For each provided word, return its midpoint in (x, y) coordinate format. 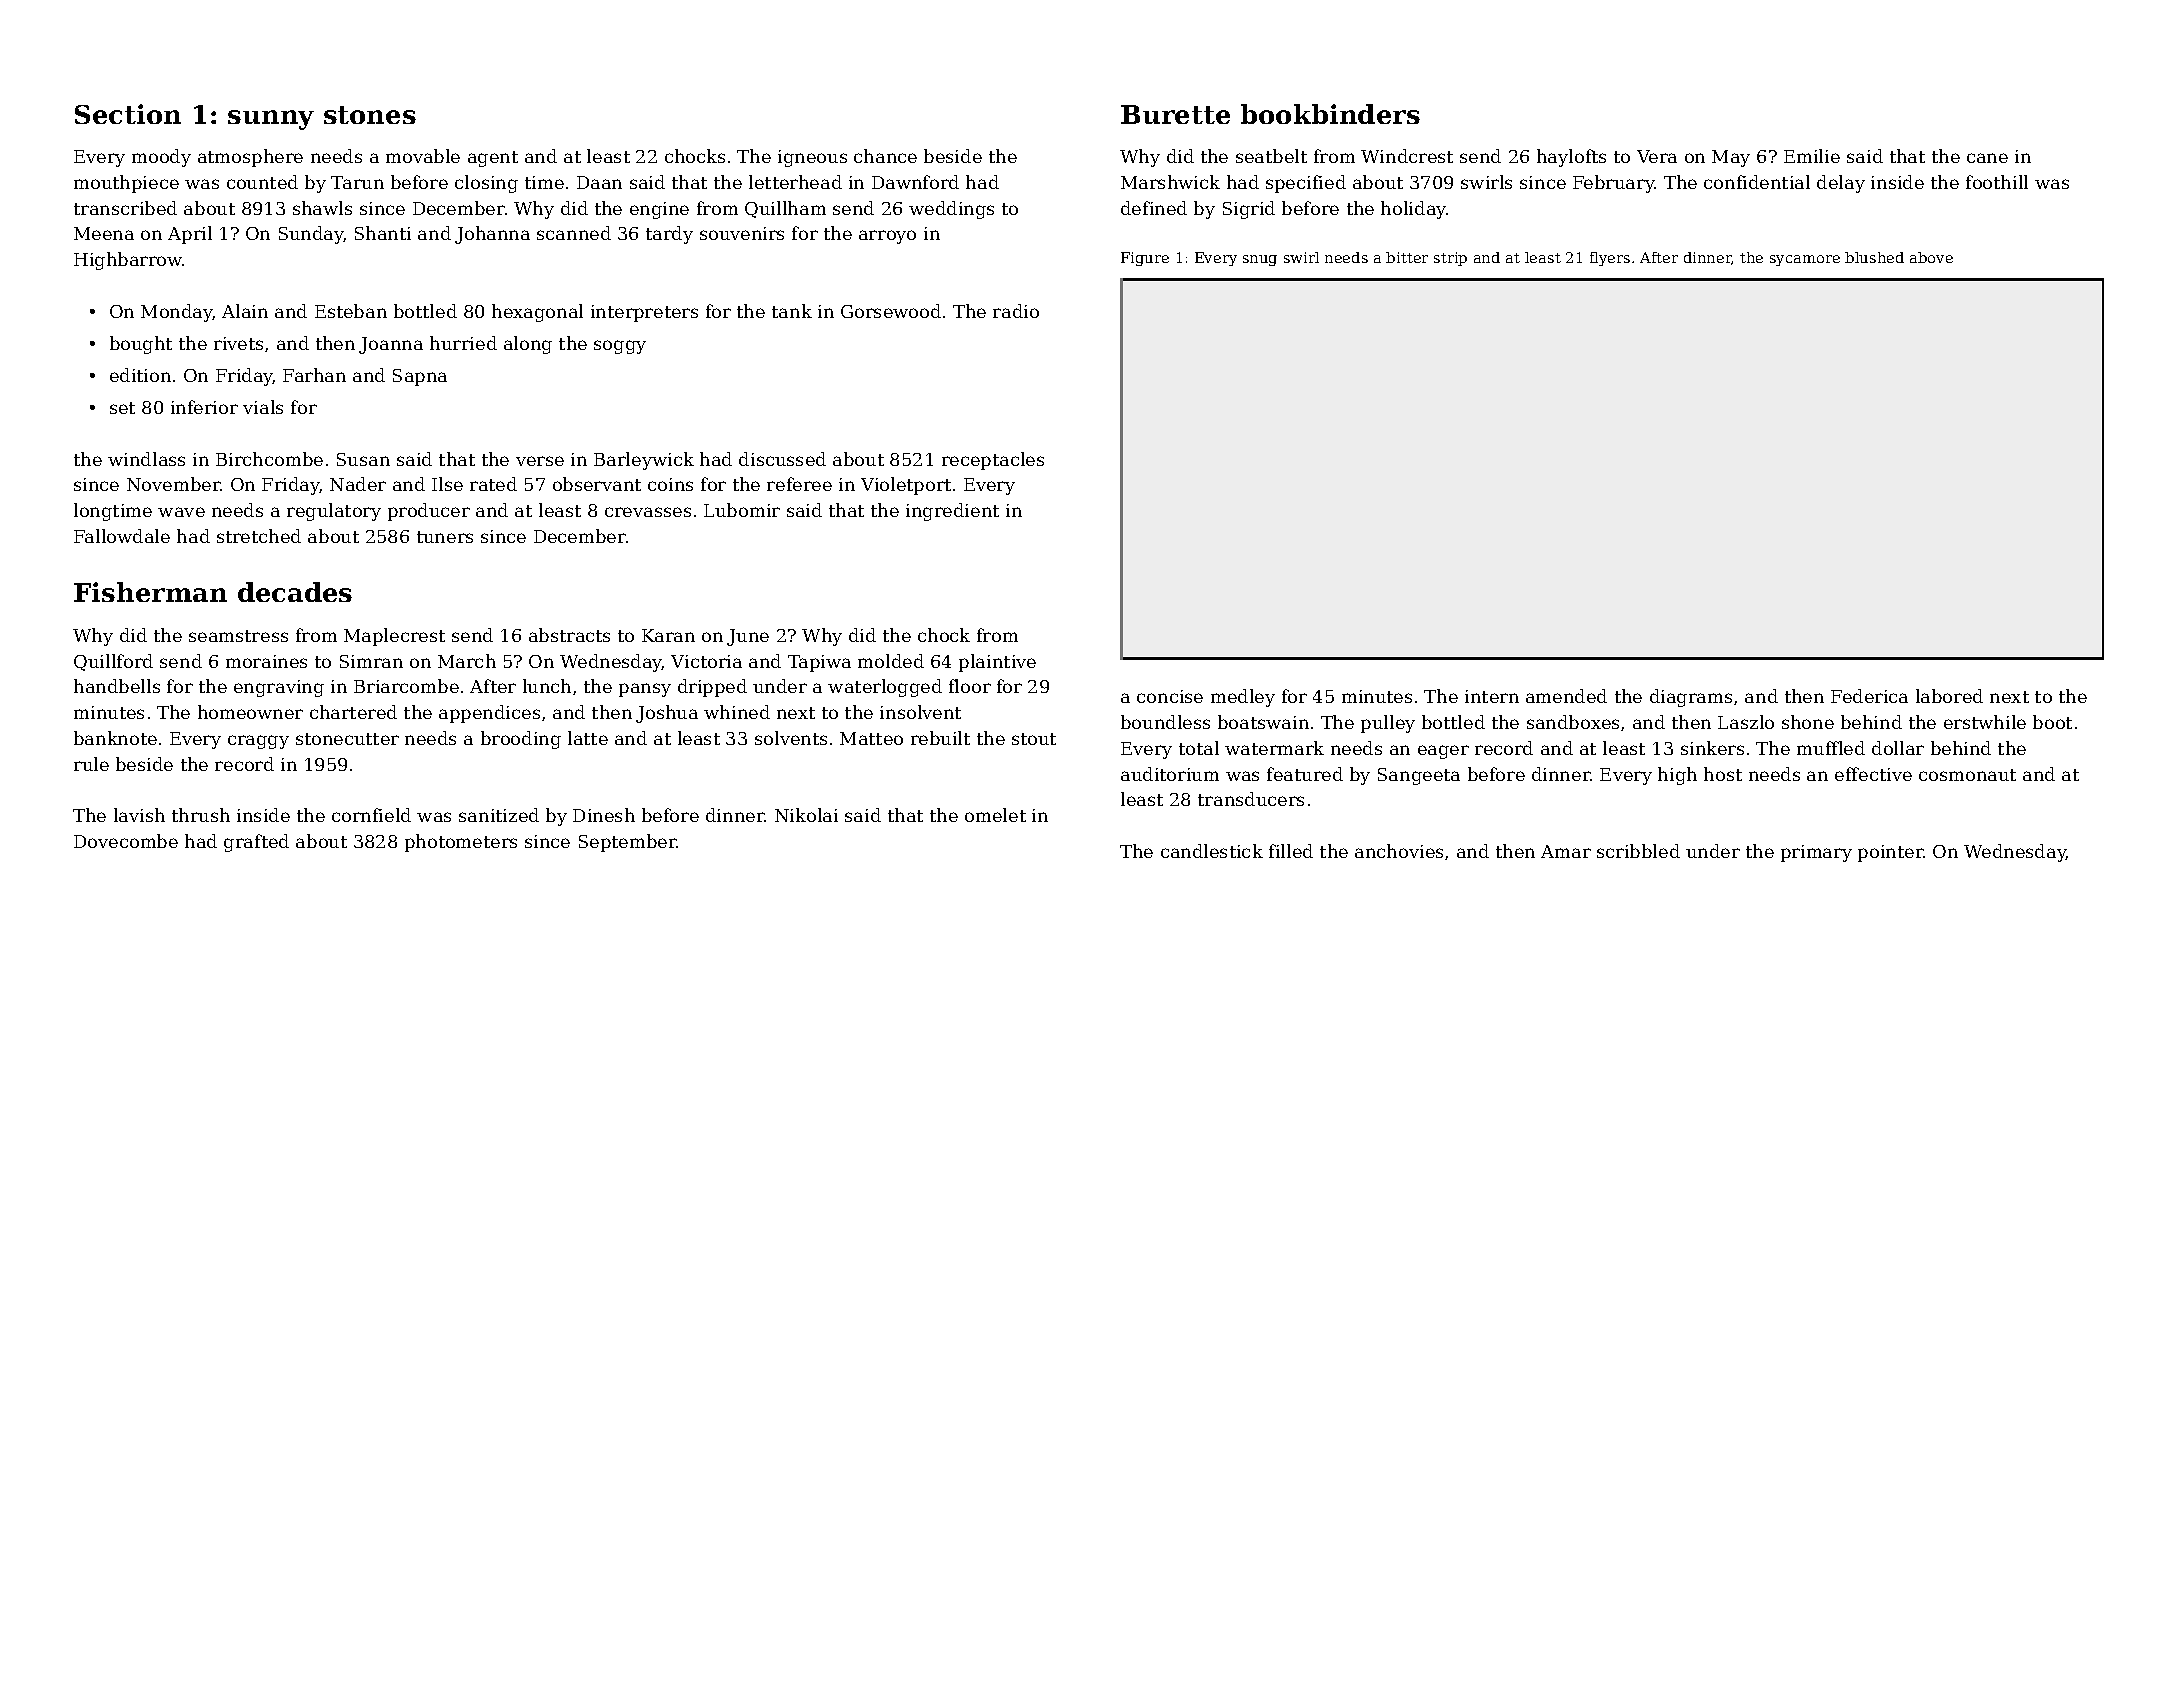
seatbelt (1271, 156)
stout (1034, 739)
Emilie (1812, 156)
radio (1016, 311)
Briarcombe (406, 686)
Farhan (314, 375)
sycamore (1805, 260)
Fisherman (150, 592)
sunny (271, 120)
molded (891, 661)
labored (1949, 696)
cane (1987, 158)
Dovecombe (126, 841)
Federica (1869, 696)
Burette (1175, 114)
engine (659, 210)
